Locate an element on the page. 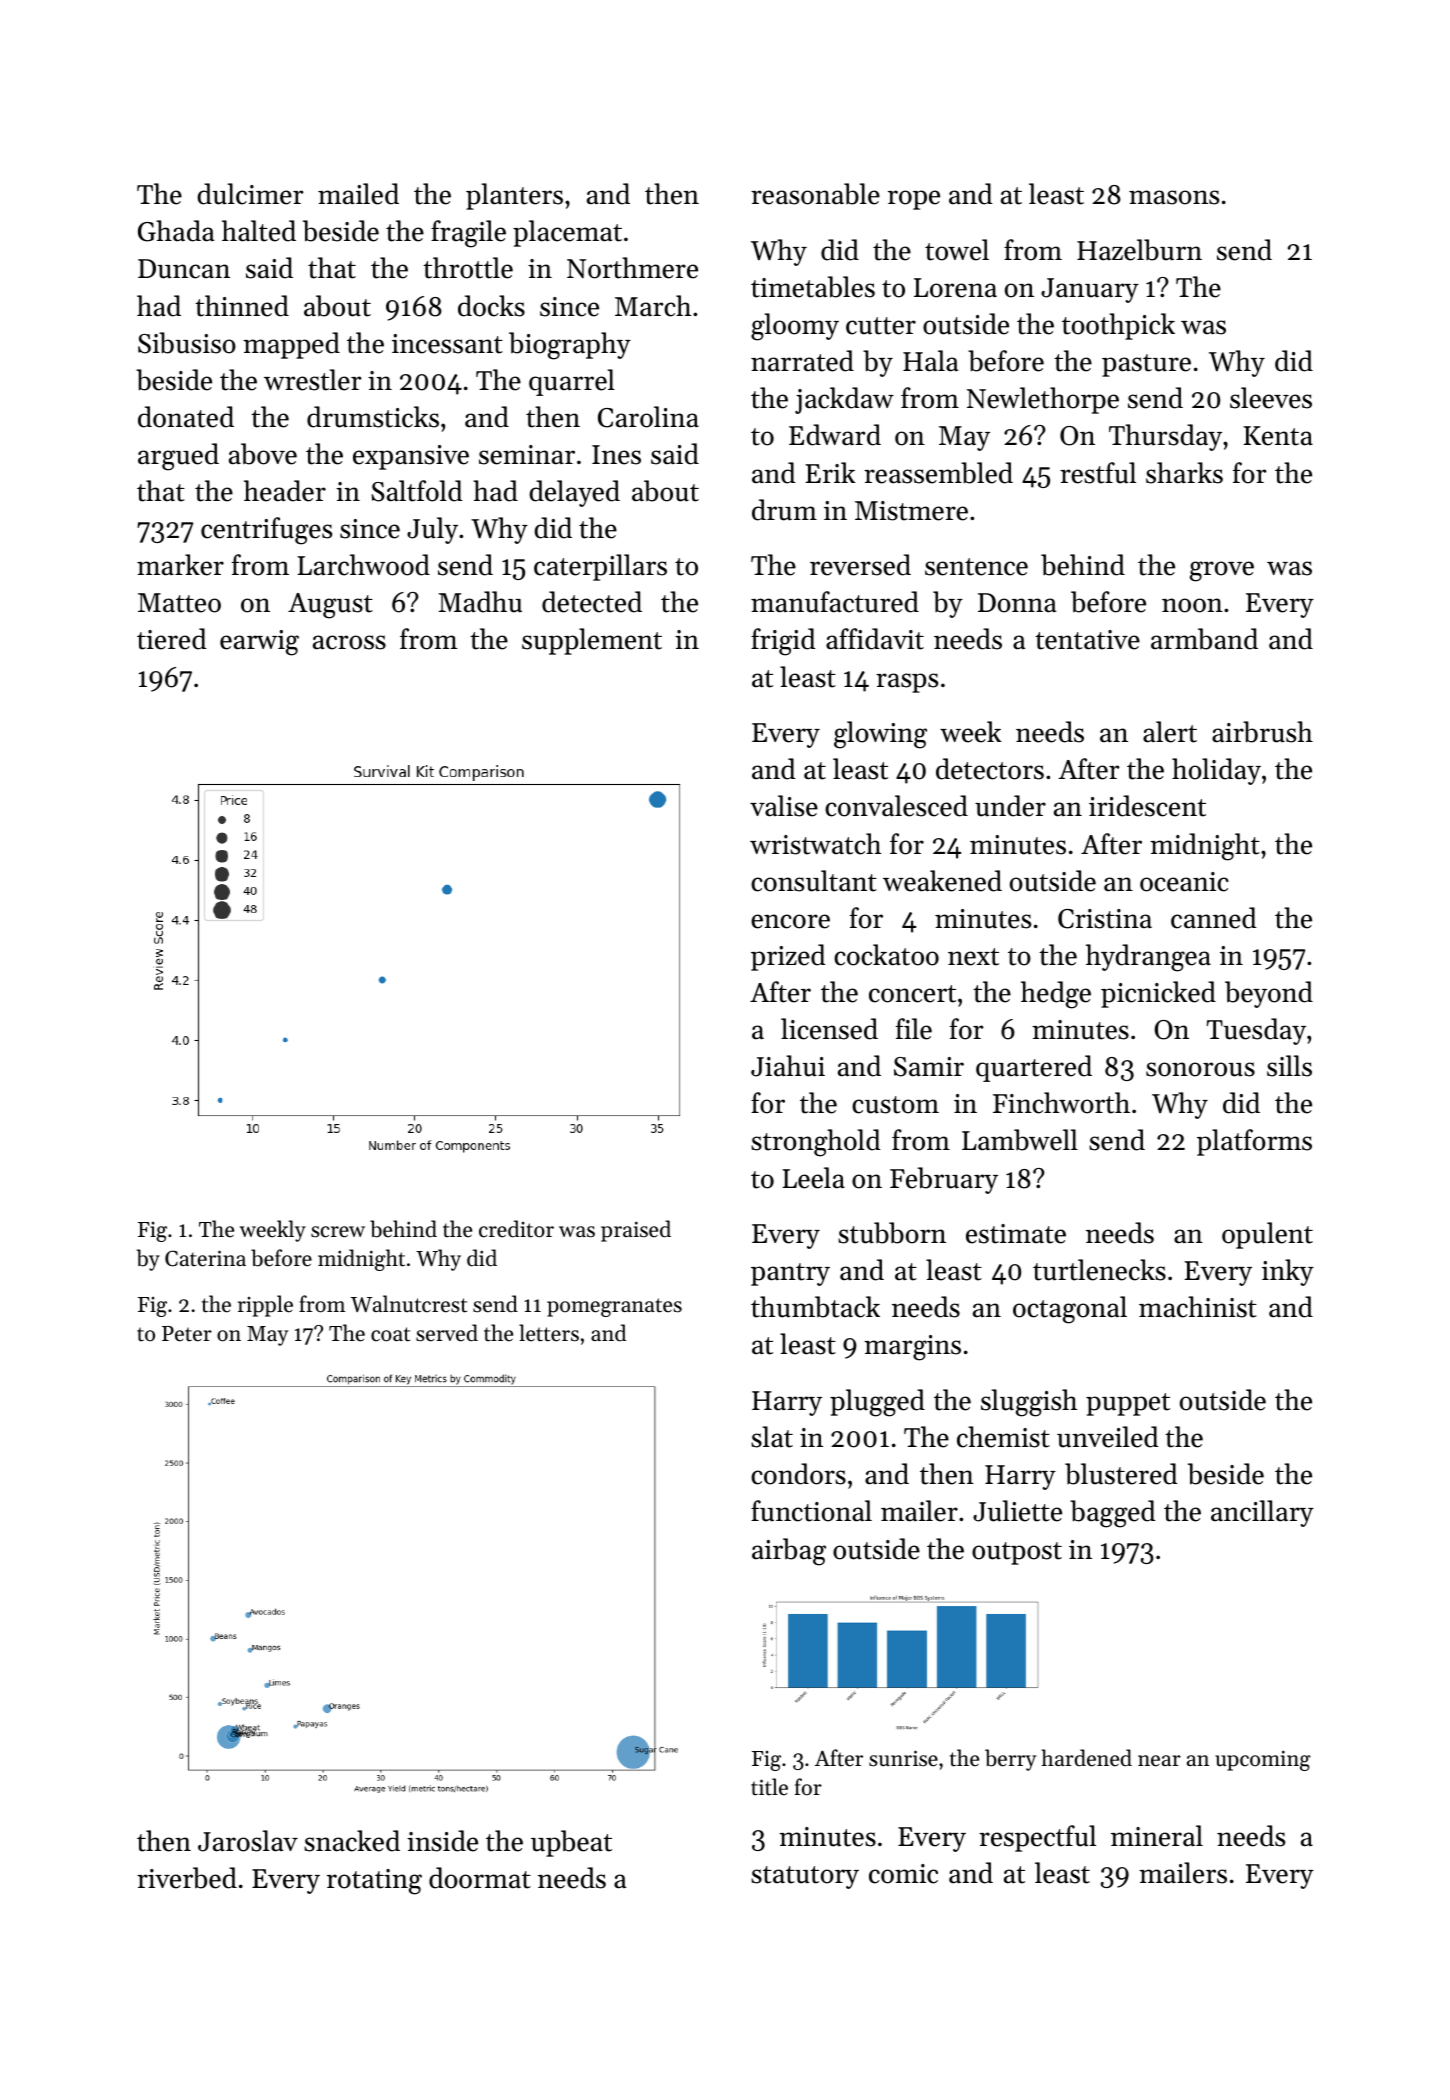  praised is located at coordinates (636, 1231).
